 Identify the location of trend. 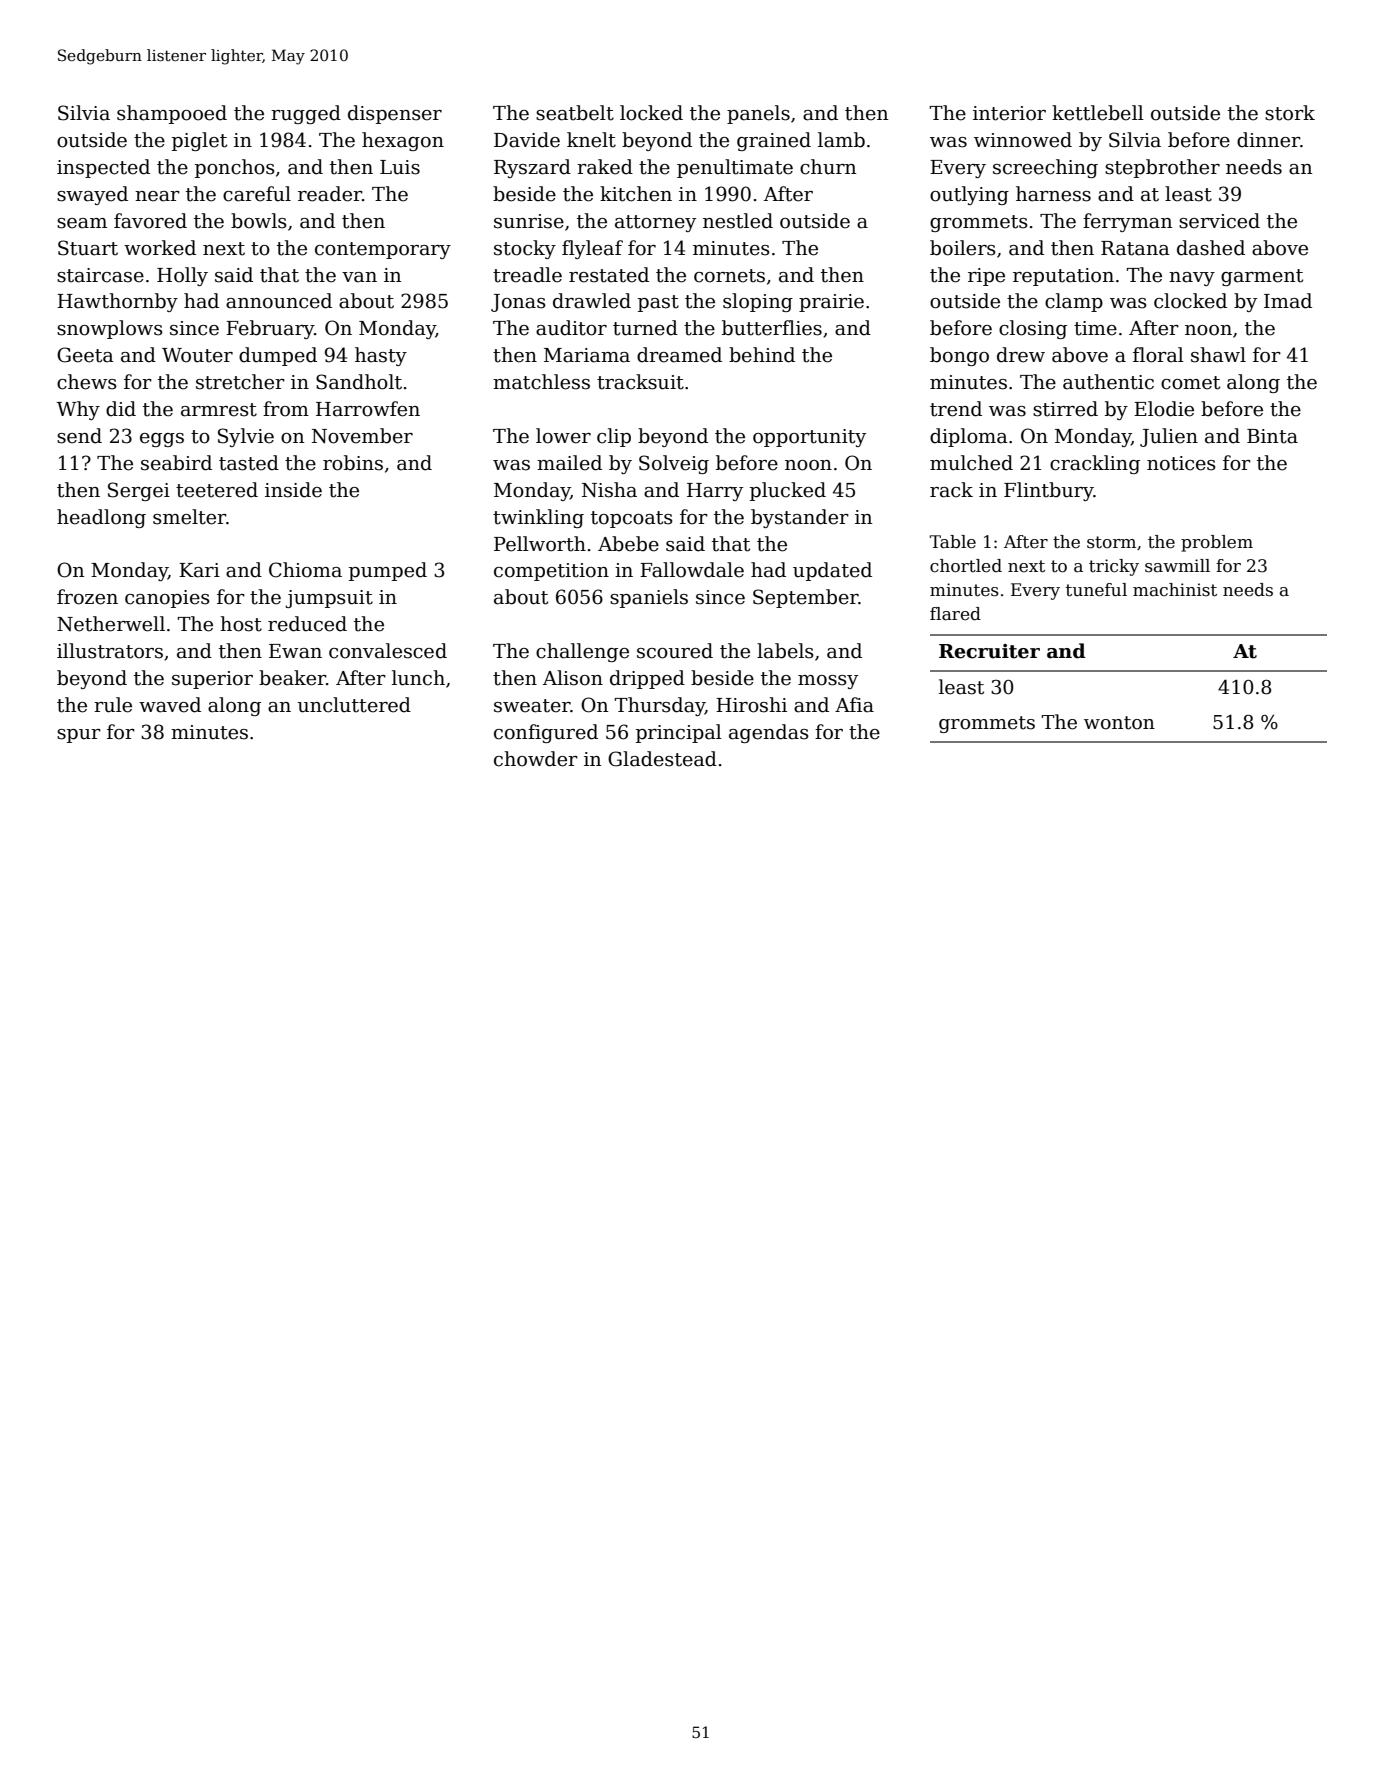
(956, 409).
